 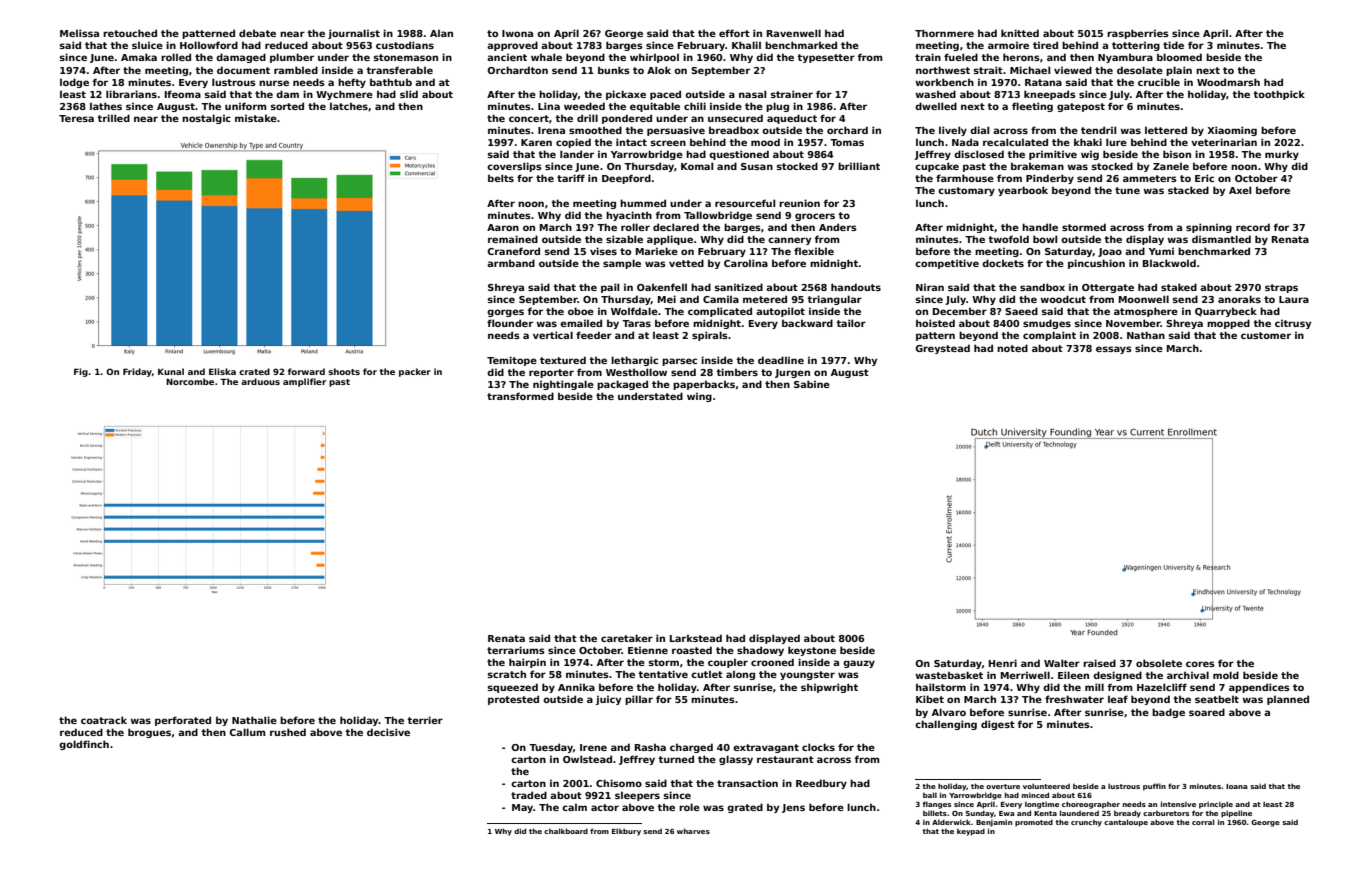 What do you see at coordinates (627, 638) in the page?
I see `caretaker` at bounding box center [627, 638].
